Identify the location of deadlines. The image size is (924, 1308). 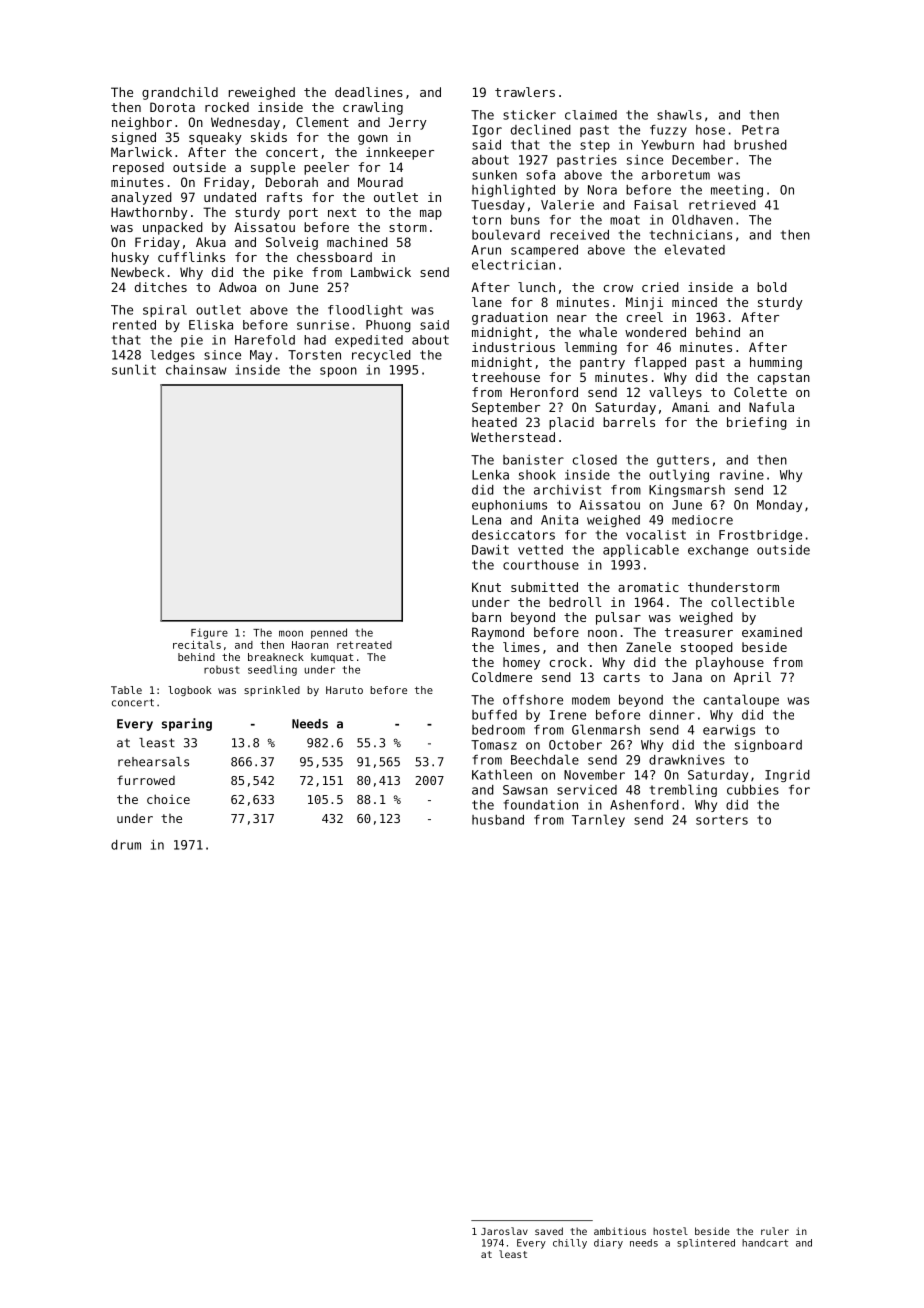
(369, 92).
